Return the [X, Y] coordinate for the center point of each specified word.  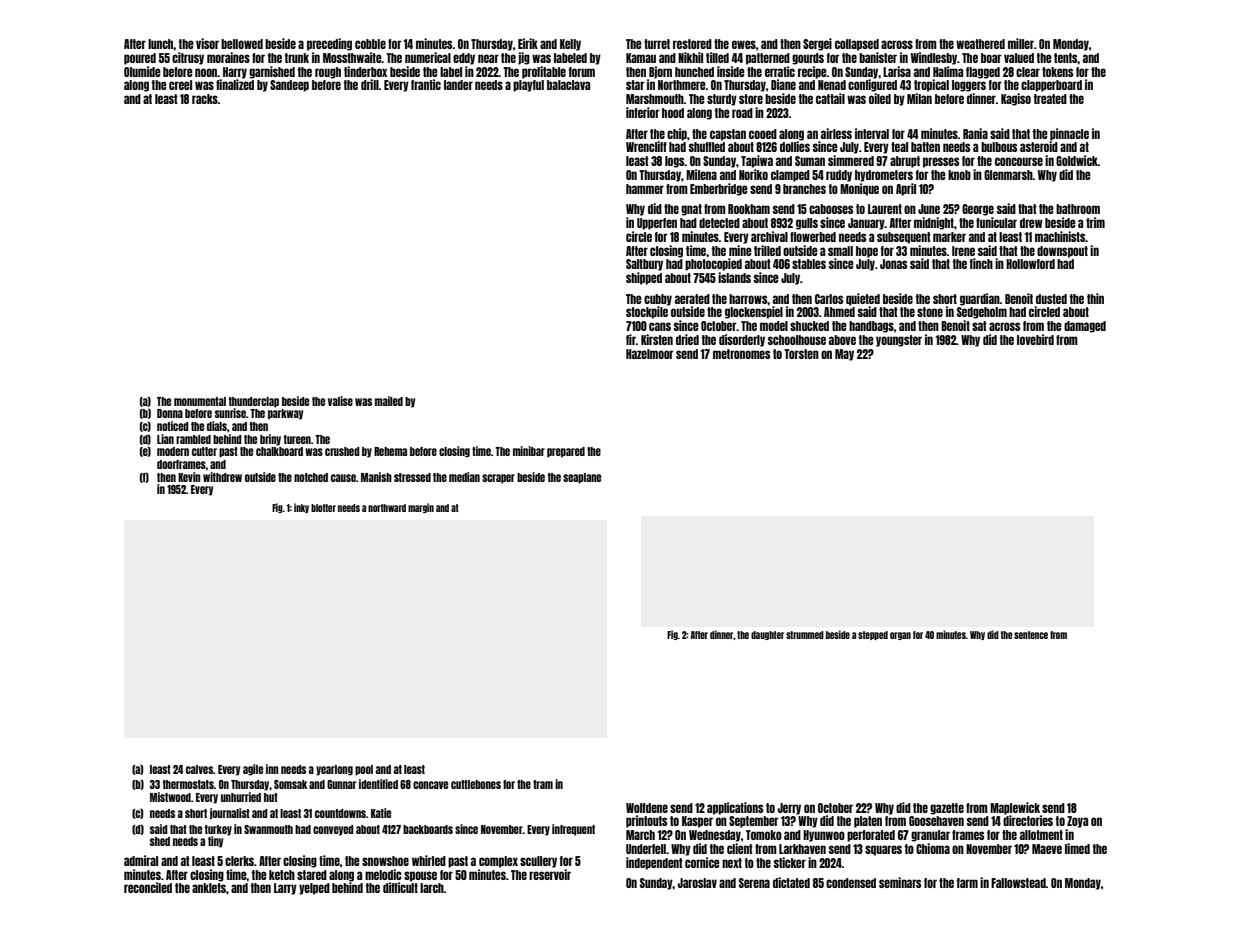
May [844, 355]
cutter [204, 451]
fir [631, 339]
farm [967, 883]
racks [205, 99]
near [488, 58]
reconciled [148, 887]
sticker [790, 862]
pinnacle [1069, 134]
